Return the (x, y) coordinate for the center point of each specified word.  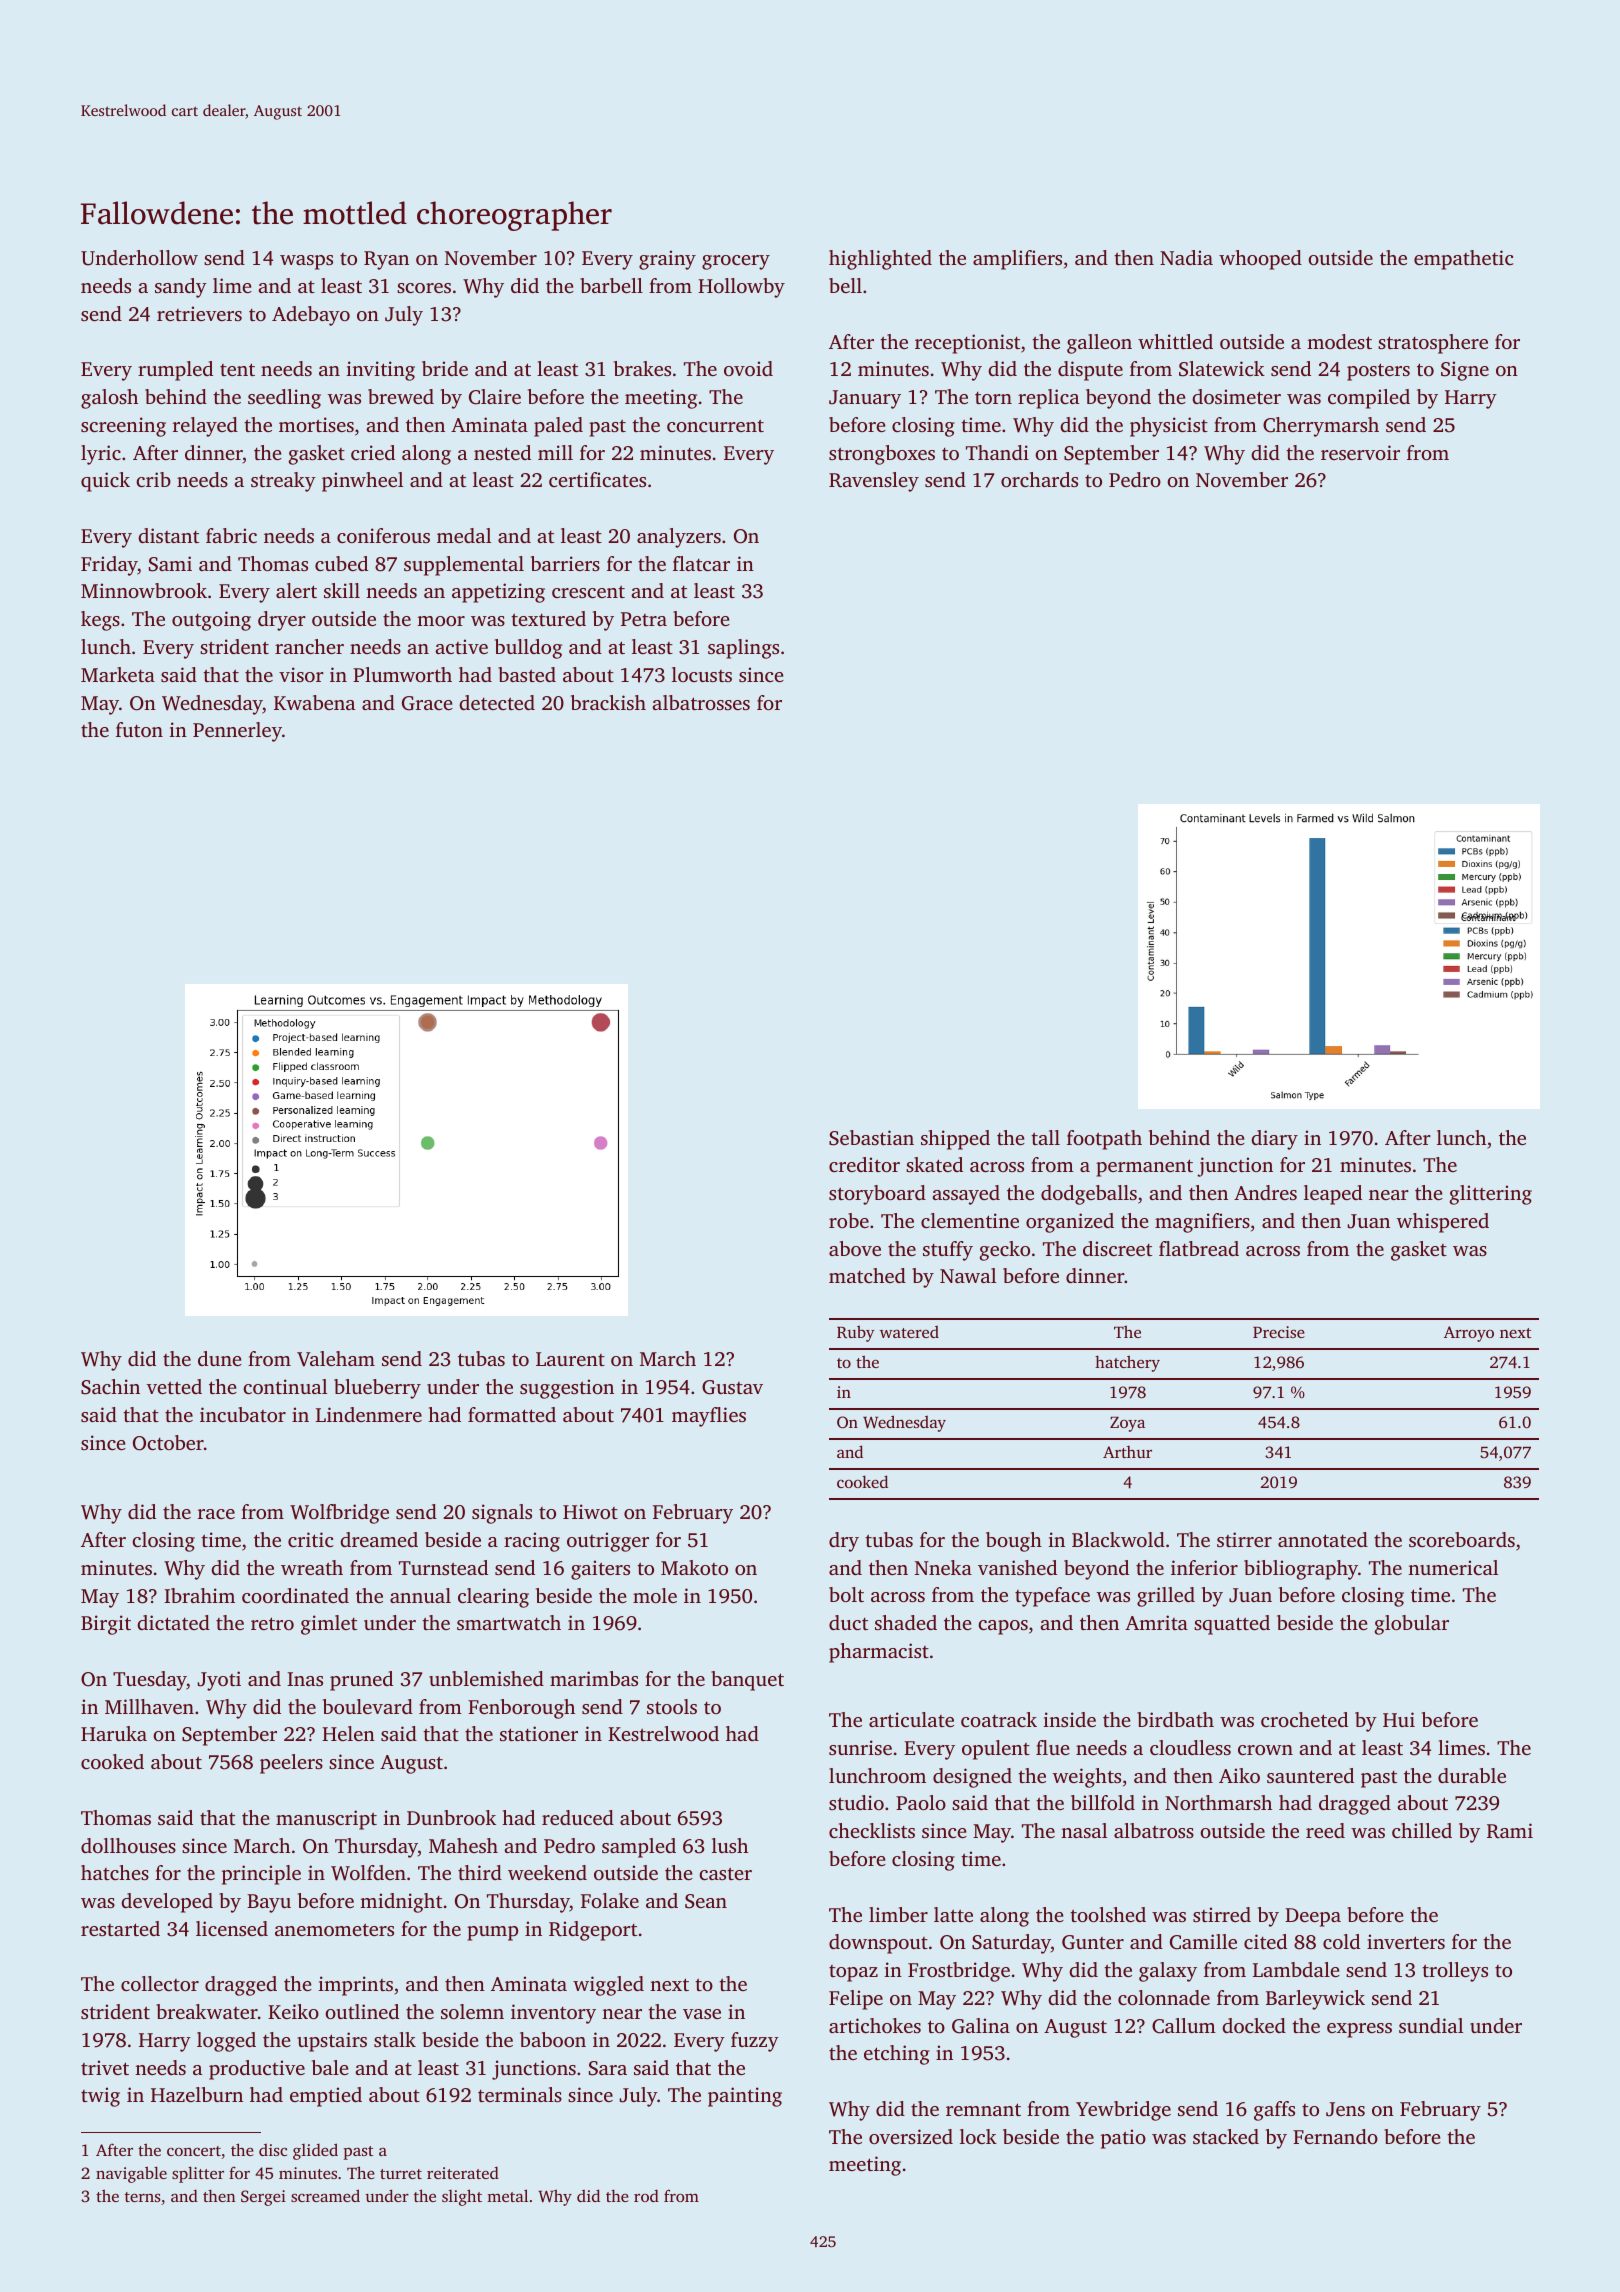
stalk (395, 2039)
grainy (667, 260)
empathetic (1464, 260)
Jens (1345, 2109)
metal (507, 2195)
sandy (181, 288)
